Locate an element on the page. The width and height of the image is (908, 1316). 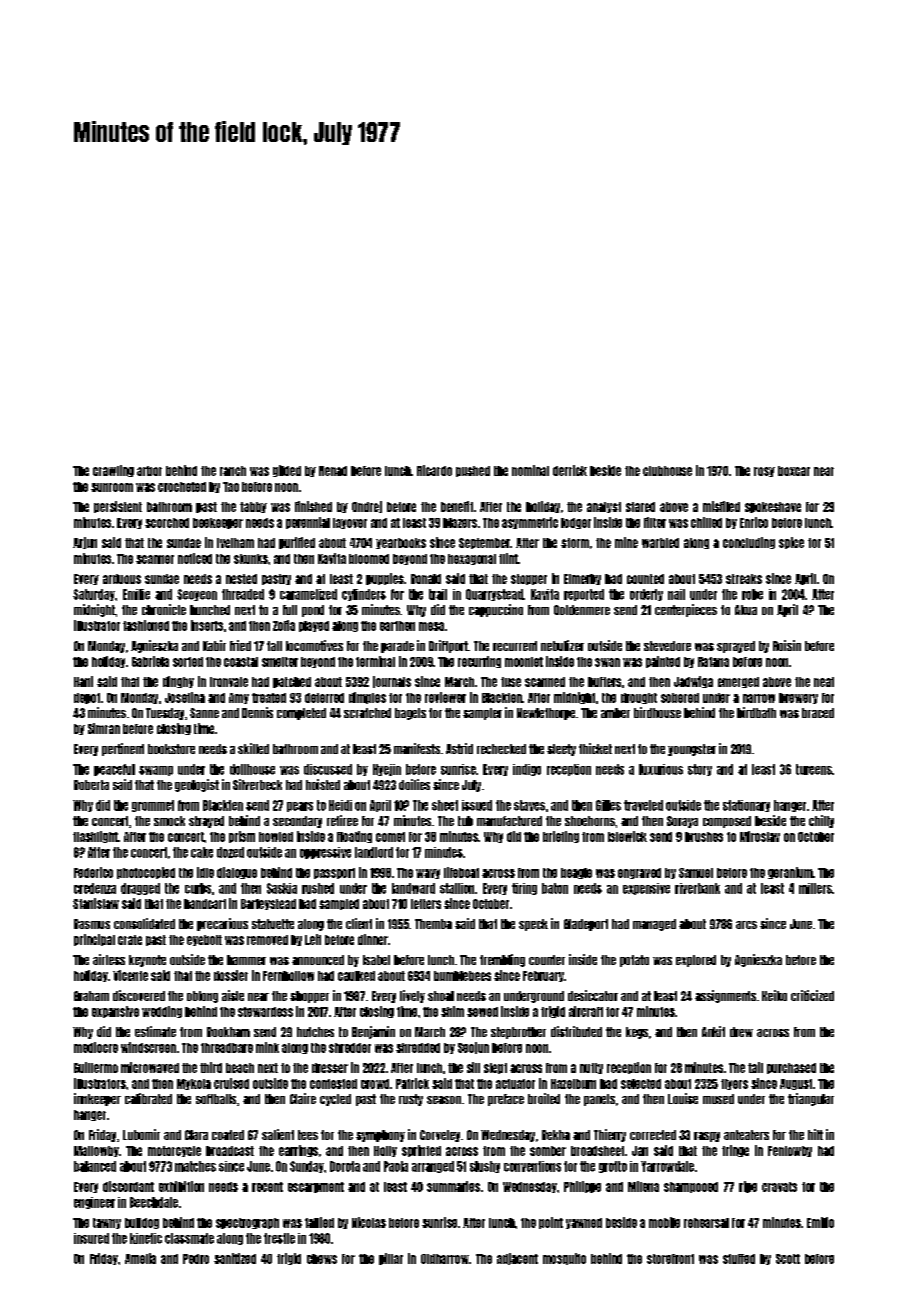
beekeeper is located at coordinates (218, 523).
